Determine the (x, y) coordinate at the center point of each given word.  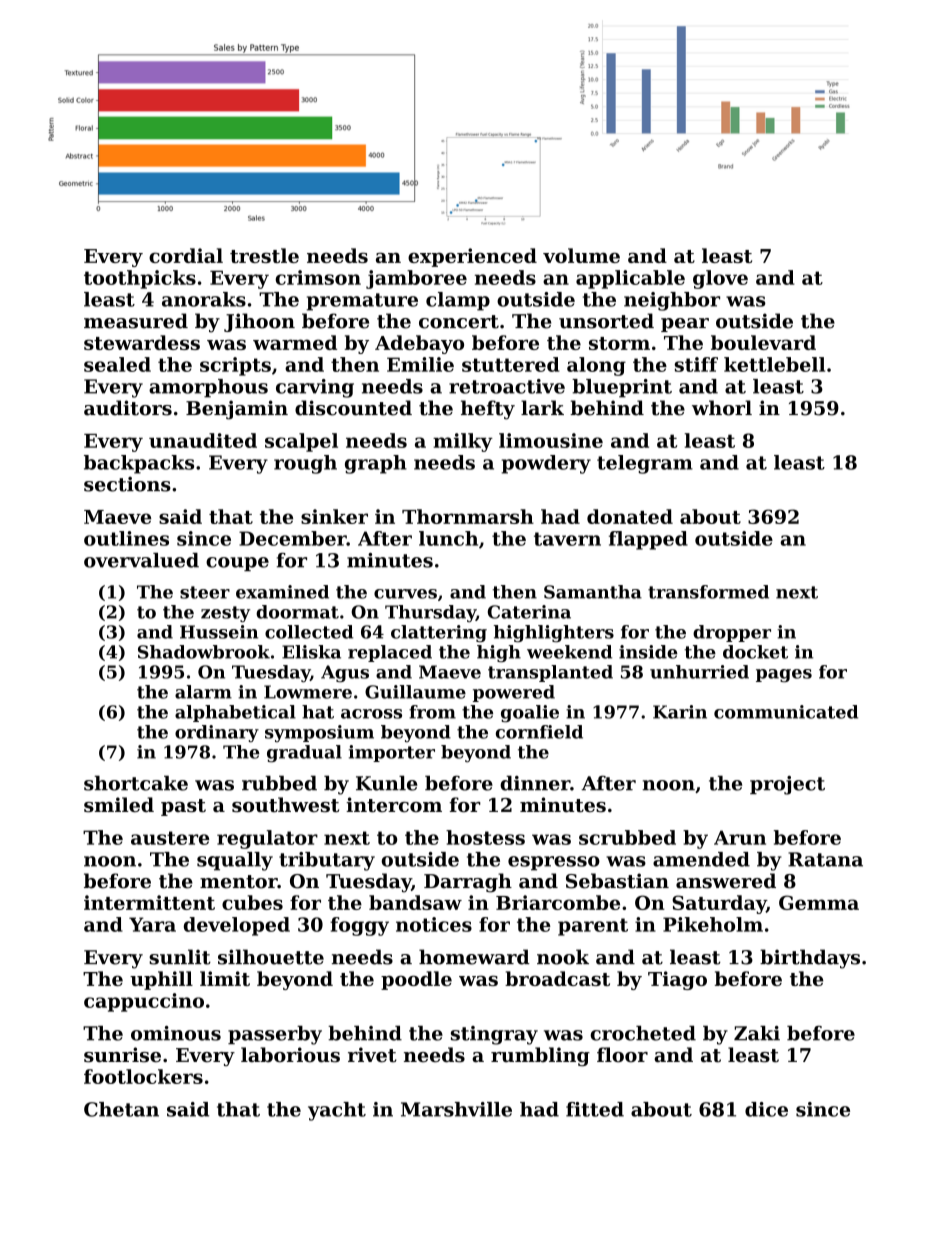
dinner (535, 783)
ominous (176, 1033)
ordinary (217, 733)
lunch (448, 538)
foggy (359, 926)
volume (581, 255)
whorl (722, 408)
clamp (458, 301)
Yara (152, 924)
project (787, 785)
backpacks (139, 464)
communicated (786, 712)
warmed (295, 342)
